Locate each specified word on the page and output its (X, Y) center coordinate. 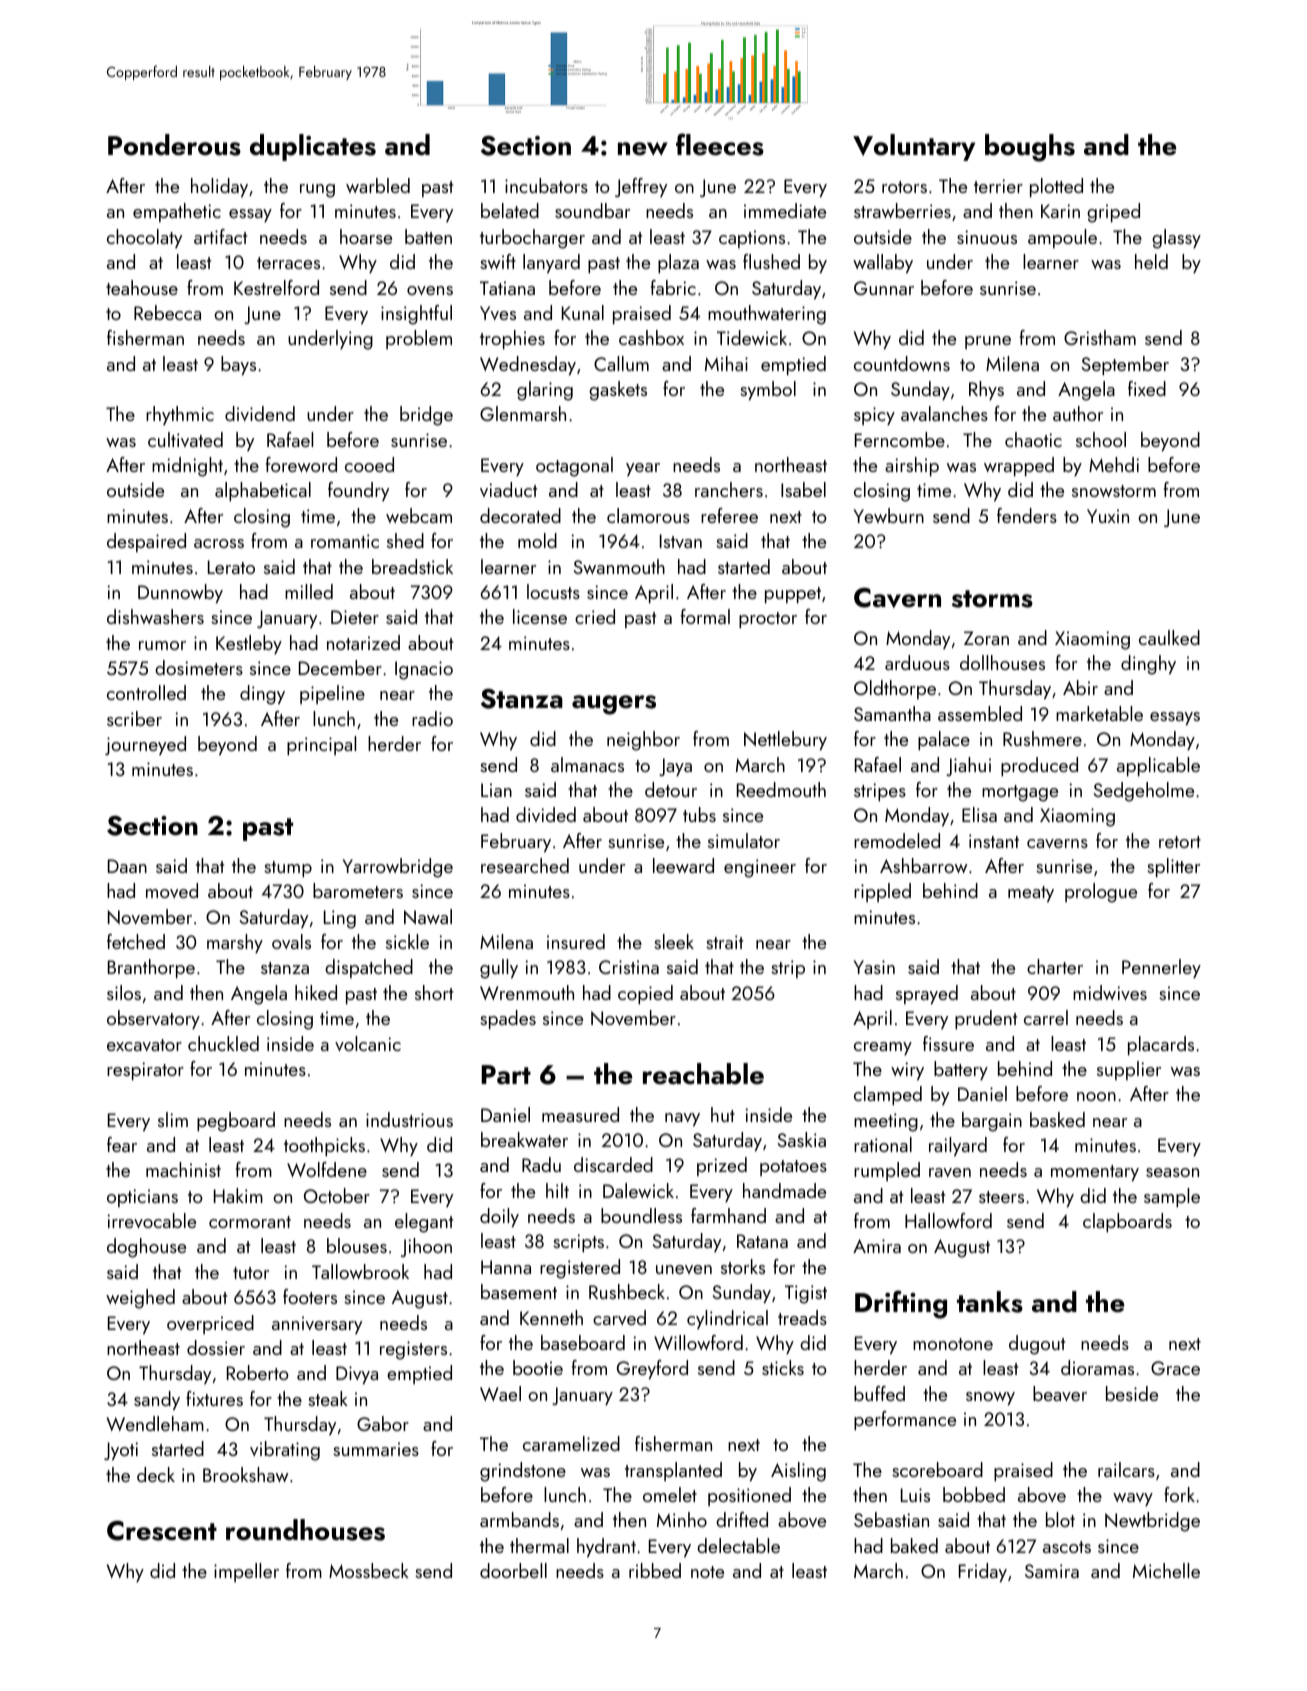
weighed (140, 1299)
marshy (235, 943)
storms (992, 599)
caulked (1169, 637)
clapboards (1127, 1222)
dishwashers (155, 616)
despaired (146, 542)
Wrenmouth (527, 992)
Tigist (806, 1294)
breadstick (412, 566)
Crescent (162, 1530)
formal (705, 616)
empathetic (177, 212)
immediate (785, 210)
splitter (1173, 867)
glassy (1176, 239)
